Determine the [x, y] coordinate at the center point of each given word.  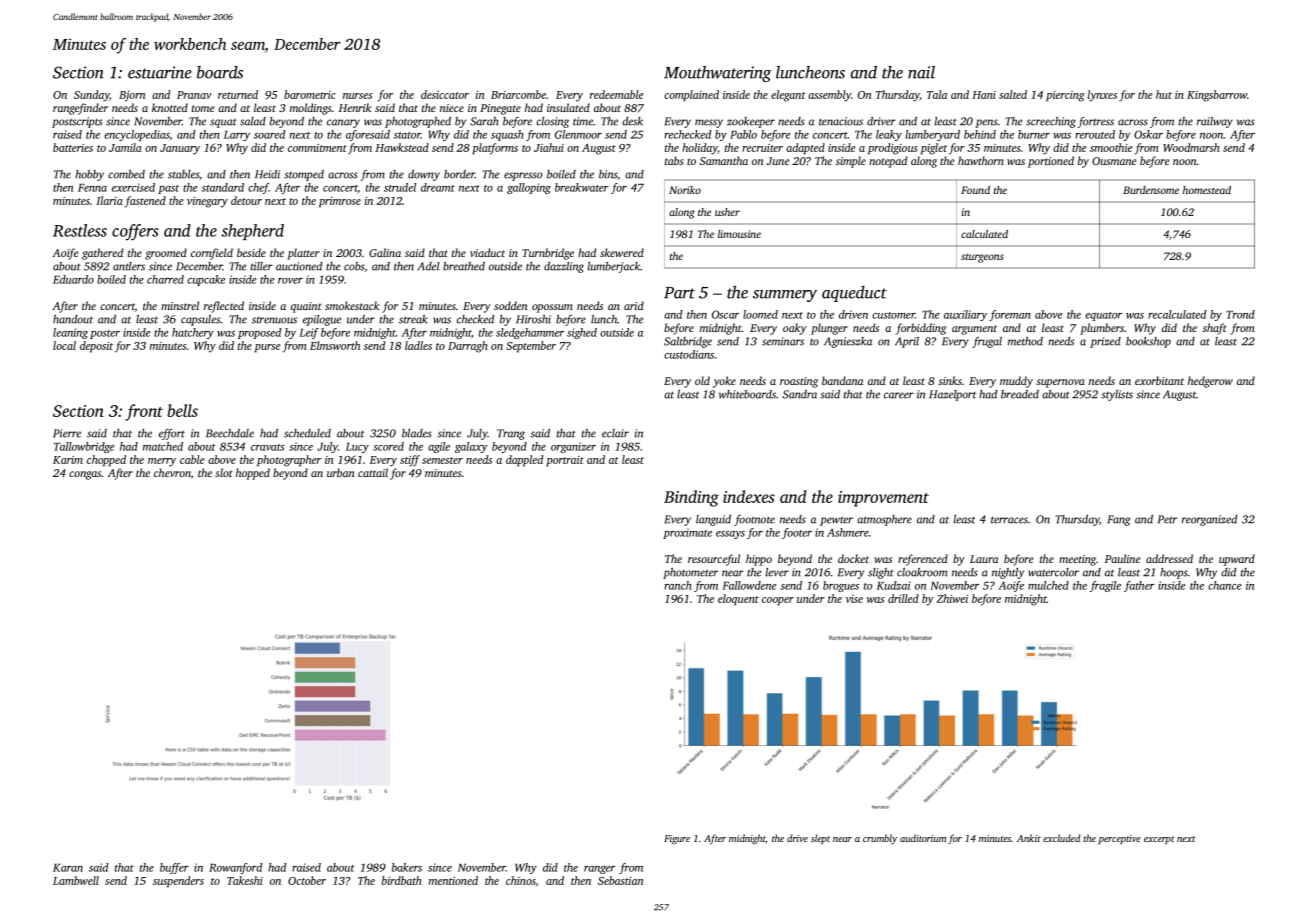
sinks [950, 380]
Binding [691, 498]
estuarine [160, 72]
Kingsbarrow [1217, 96]
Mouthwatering [717, 74]
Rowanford [236, 868]
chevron [172, 472]
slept [820, 839]
